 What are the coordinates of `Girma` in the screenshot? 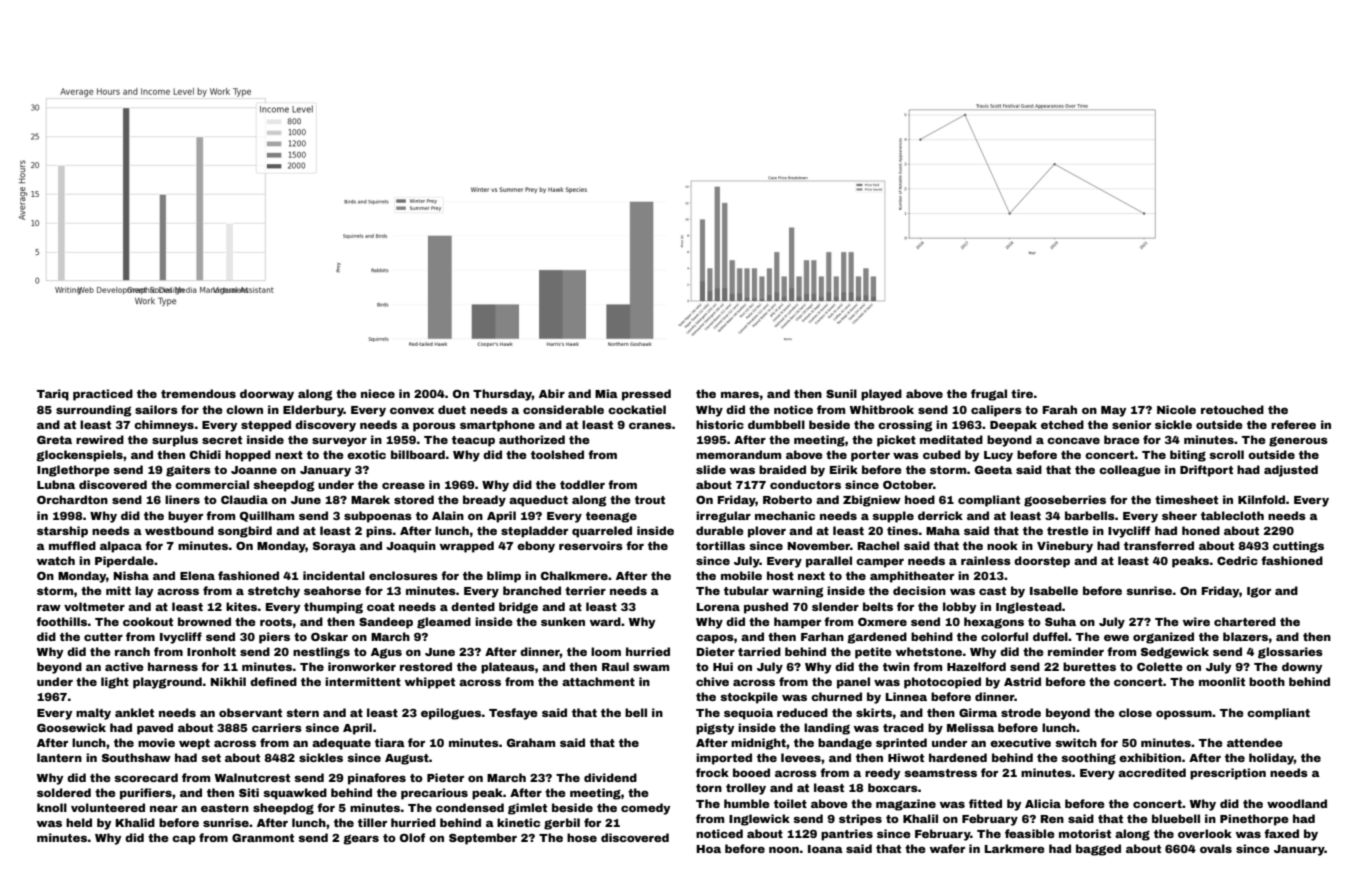 It's located at (978, 712).
